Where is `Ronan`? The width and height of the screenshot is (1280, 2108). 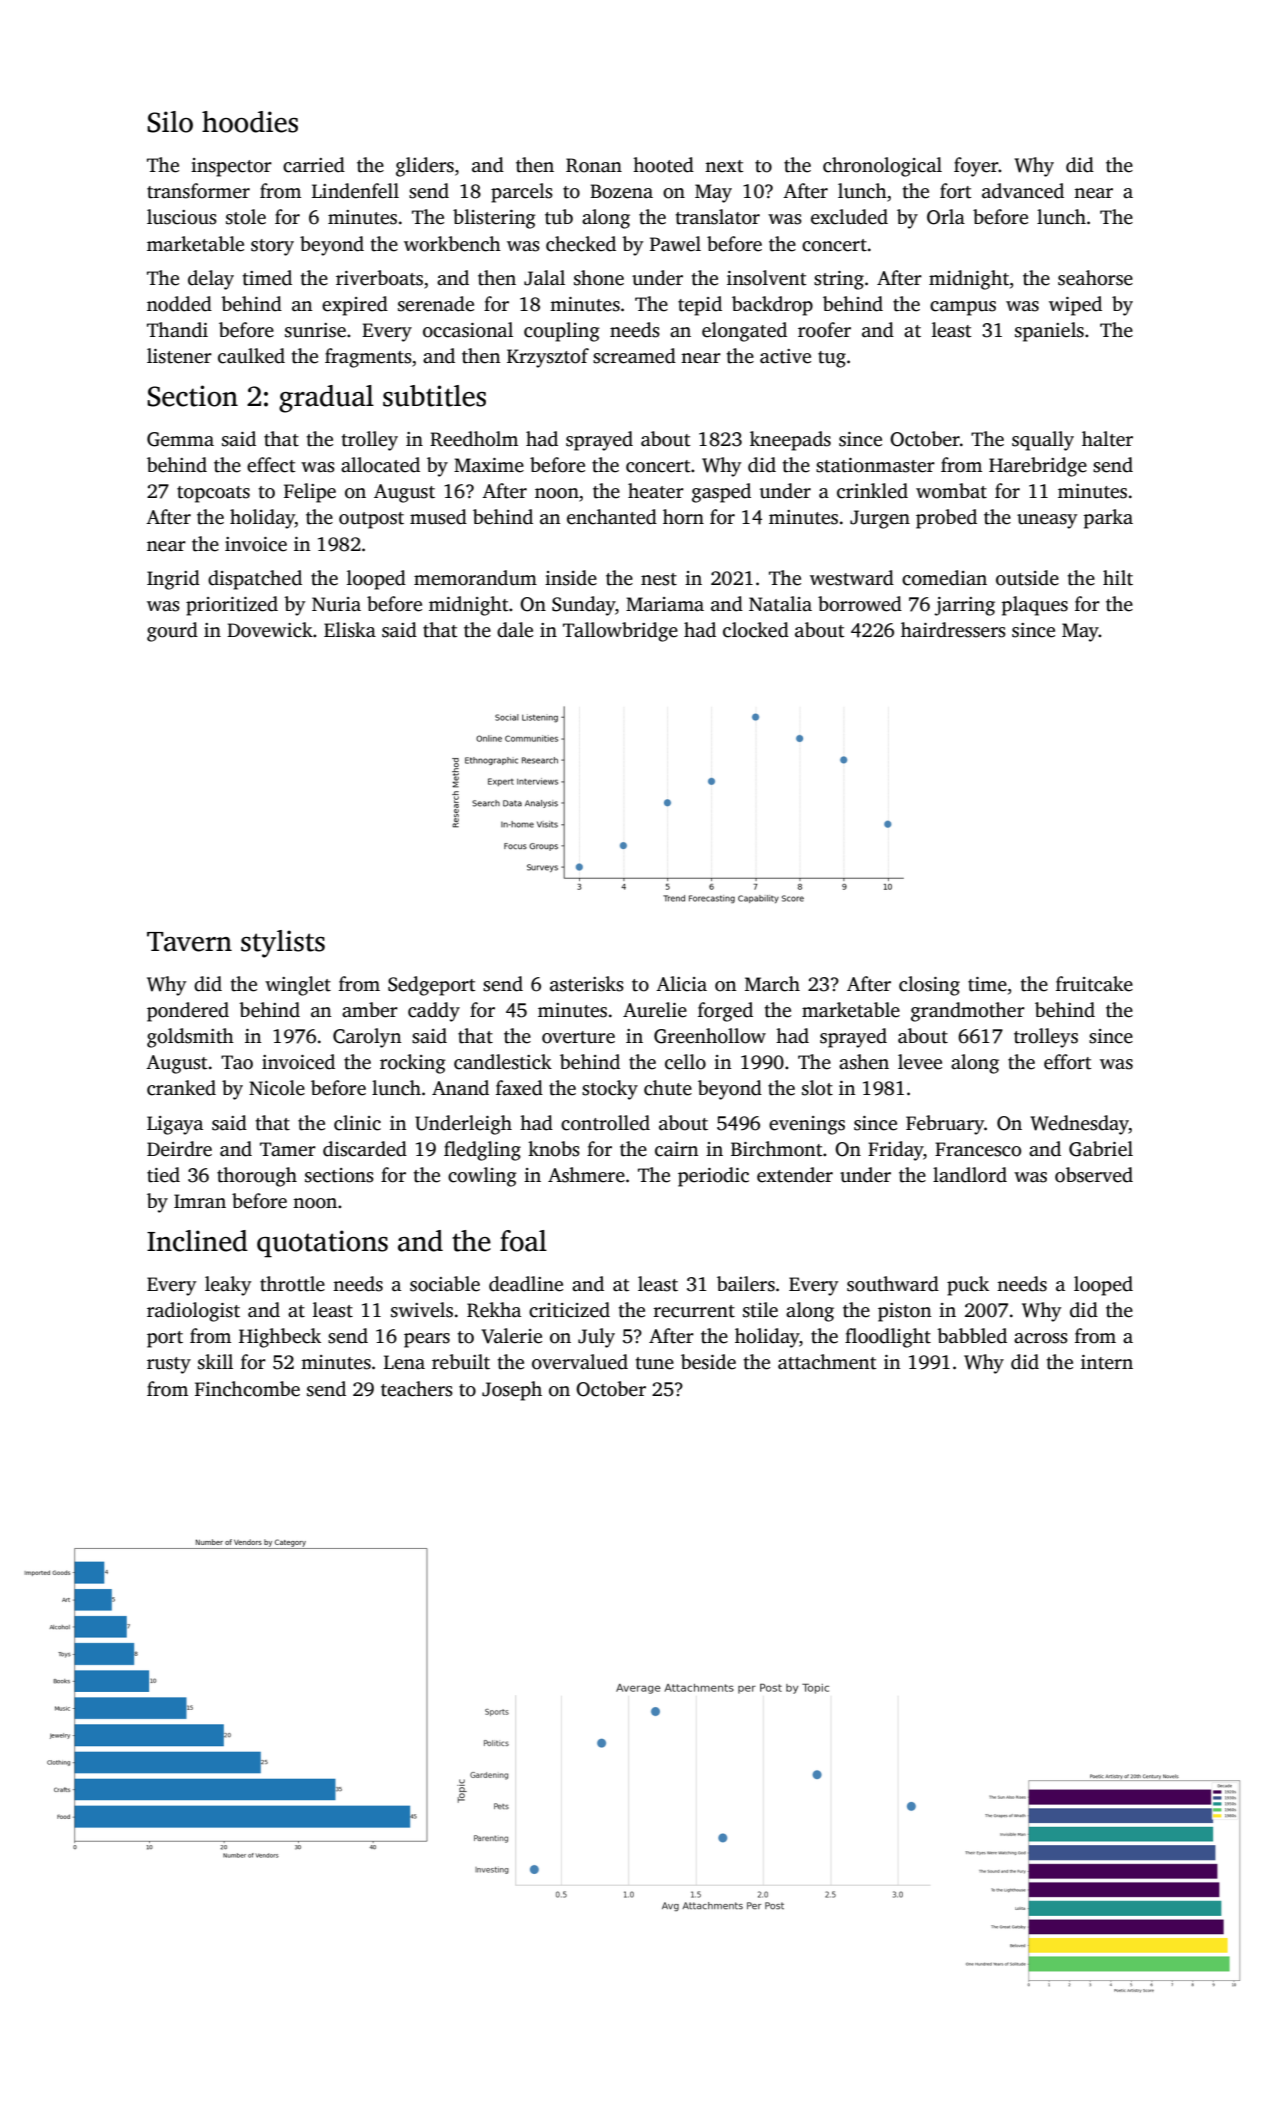
Ronan is located at coordinates (594, 165).
